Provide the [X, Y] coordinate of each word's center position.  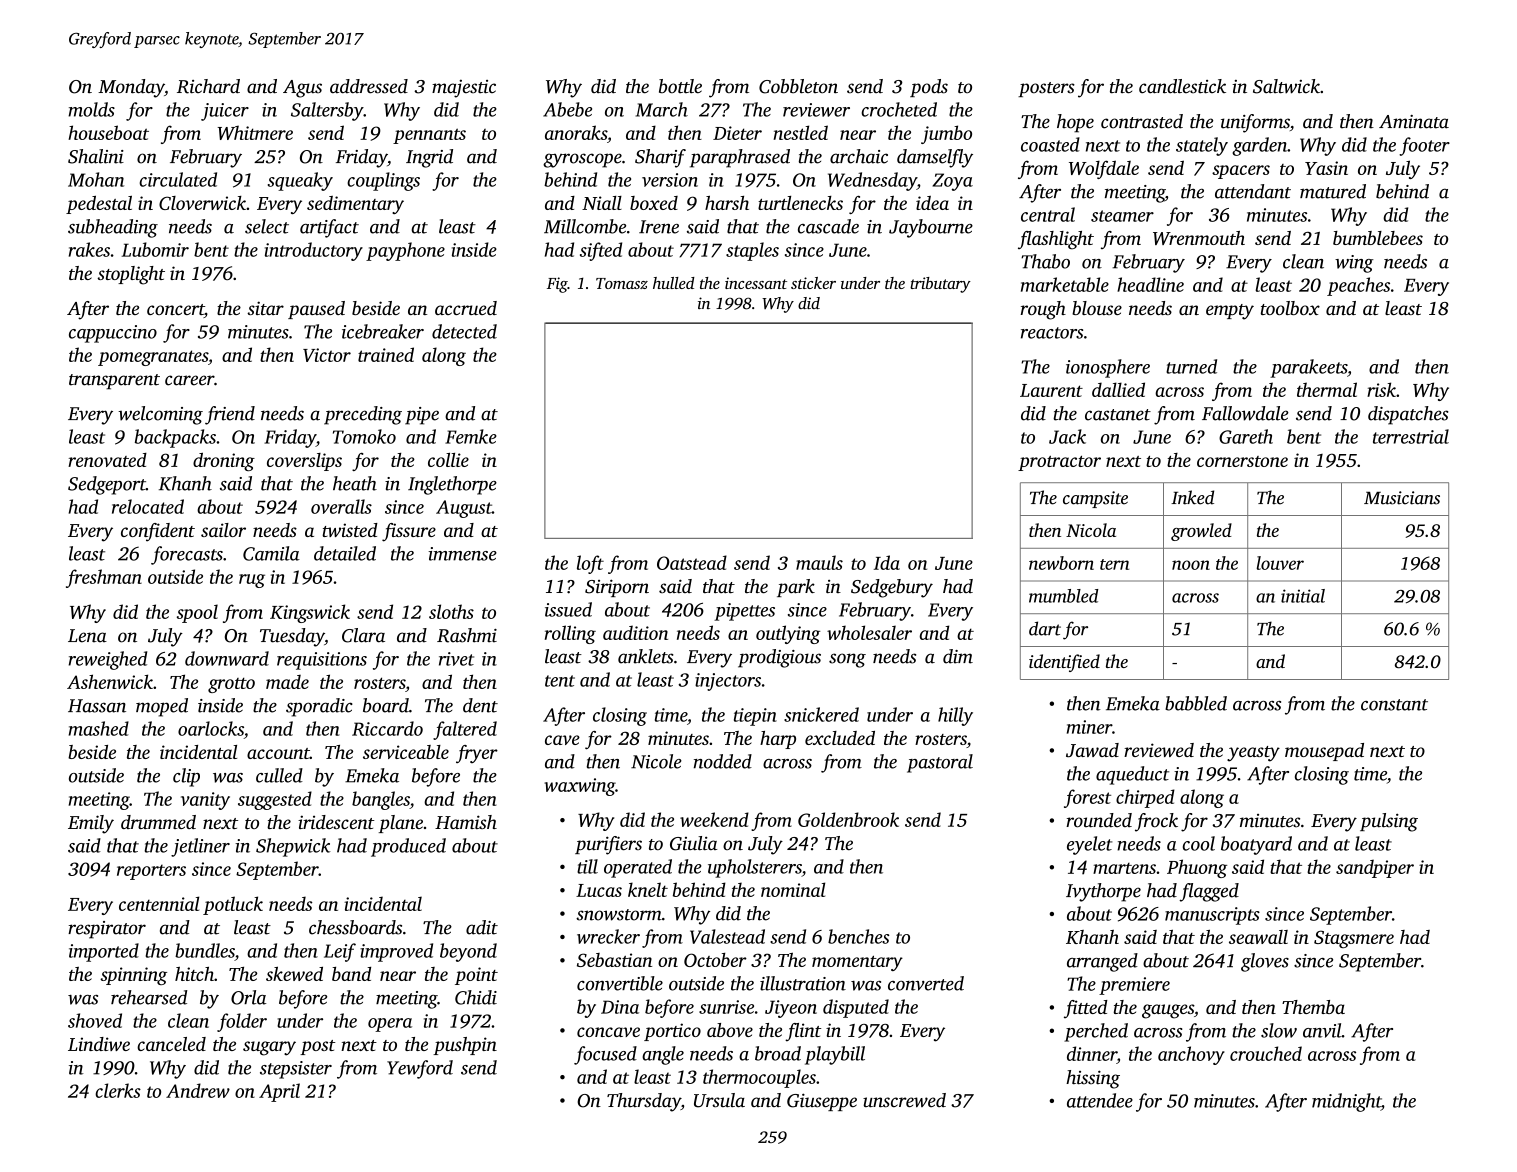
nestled [800, 132]
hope [1075, 123]
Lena [87, 636]
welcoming [160, 415]
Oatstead [692, 562]
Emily [91, 824]
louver [1280, 563]
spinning [133, 976]
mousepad [1324, 752]
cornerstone [1242, 461]
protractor [1059, 463]
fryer [477, 754]
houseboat [108, 132]
